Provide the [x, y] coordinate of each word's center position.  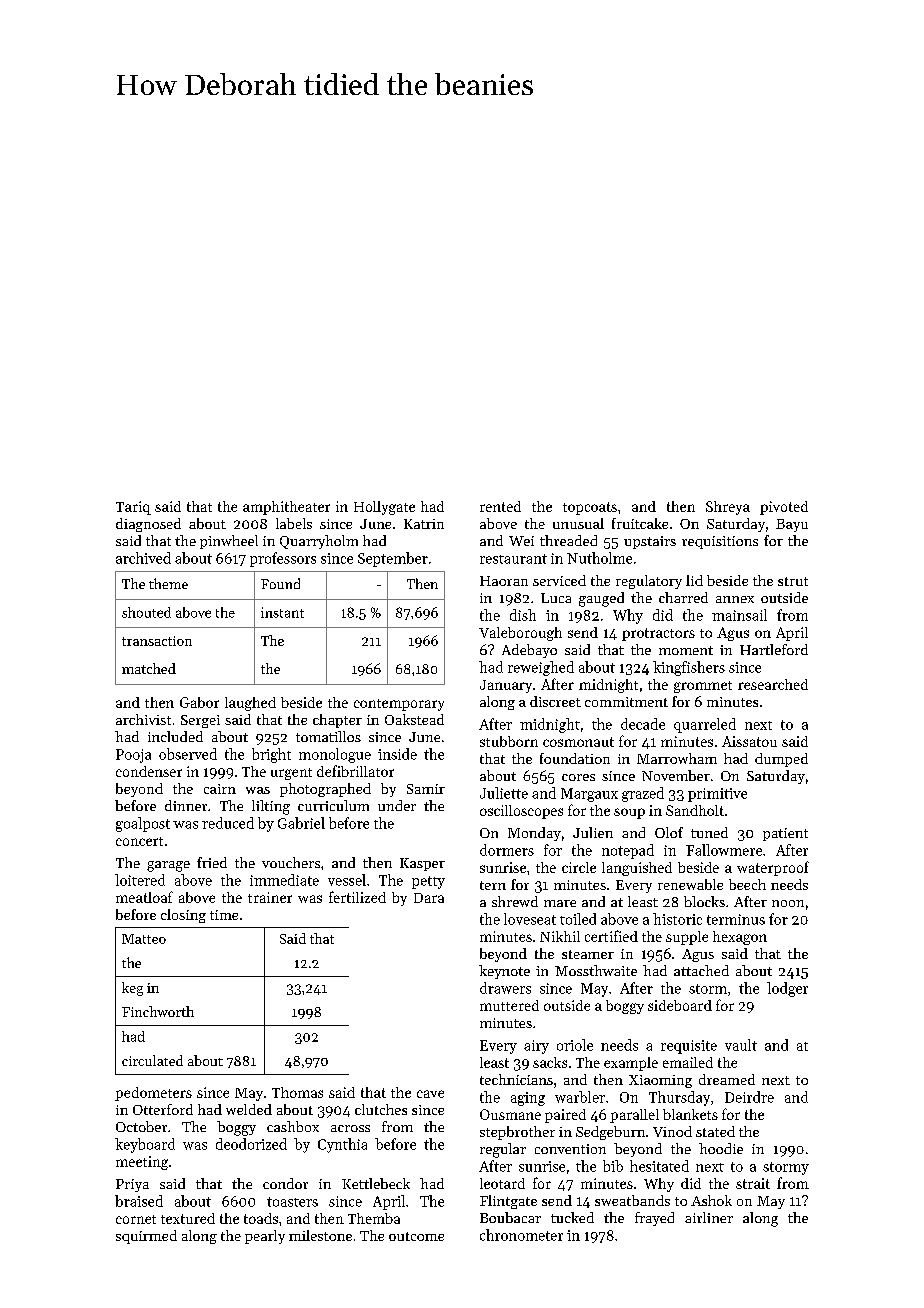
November [676, 775]
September [393, 559]
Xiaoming [660, 1081]
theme [168, 583]
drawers [505, 988]
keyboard [145, 1145]
